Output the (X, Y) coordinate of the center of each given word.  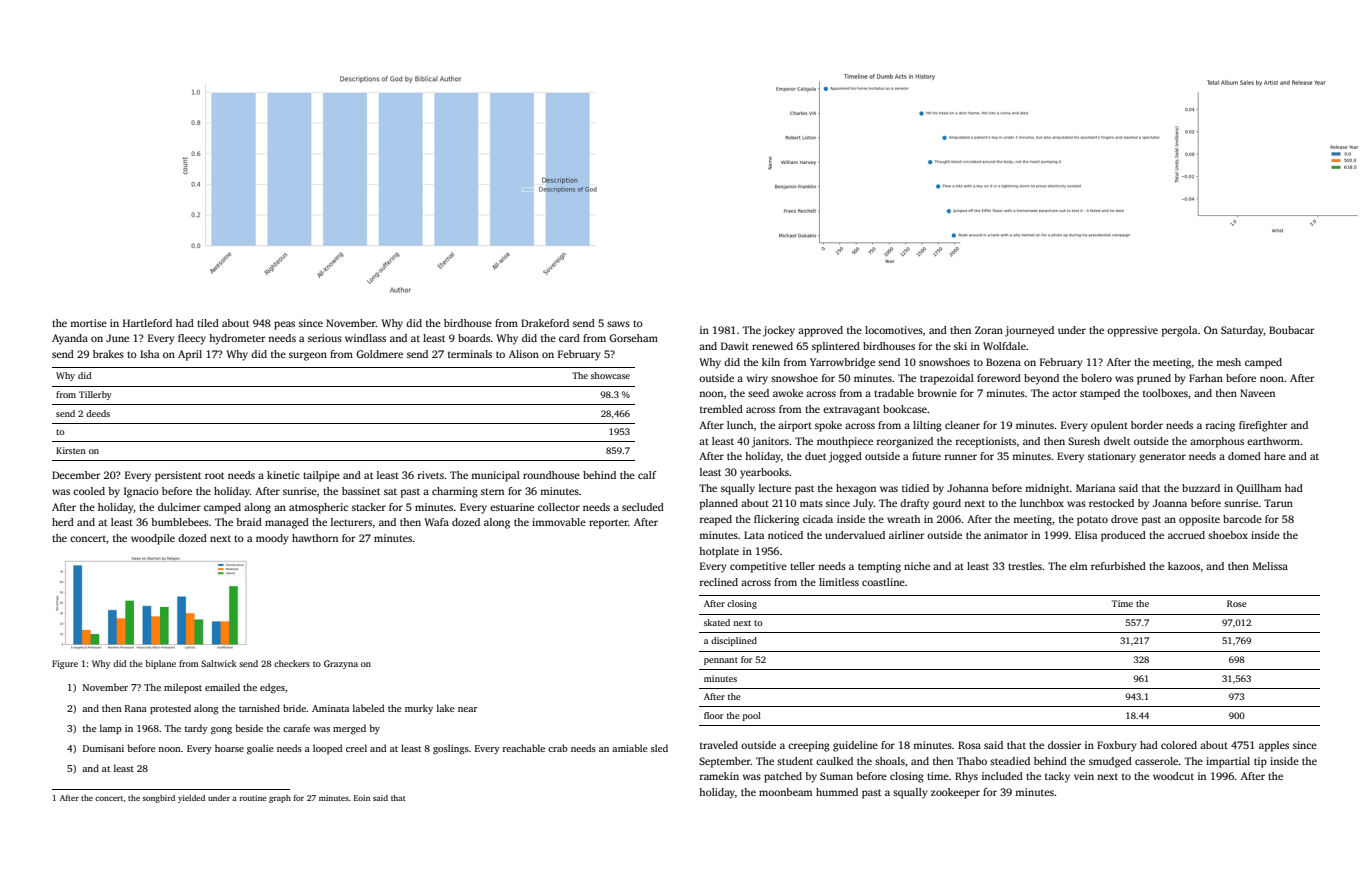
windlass (365, 338)
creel (356, 748)
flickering (776, 520)
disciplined (734, 641)
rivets (431, 475)
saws (618, 324)
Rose (1237, 603)
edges (272, 688)
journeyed (1029, 331)
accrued (1186, 535)
